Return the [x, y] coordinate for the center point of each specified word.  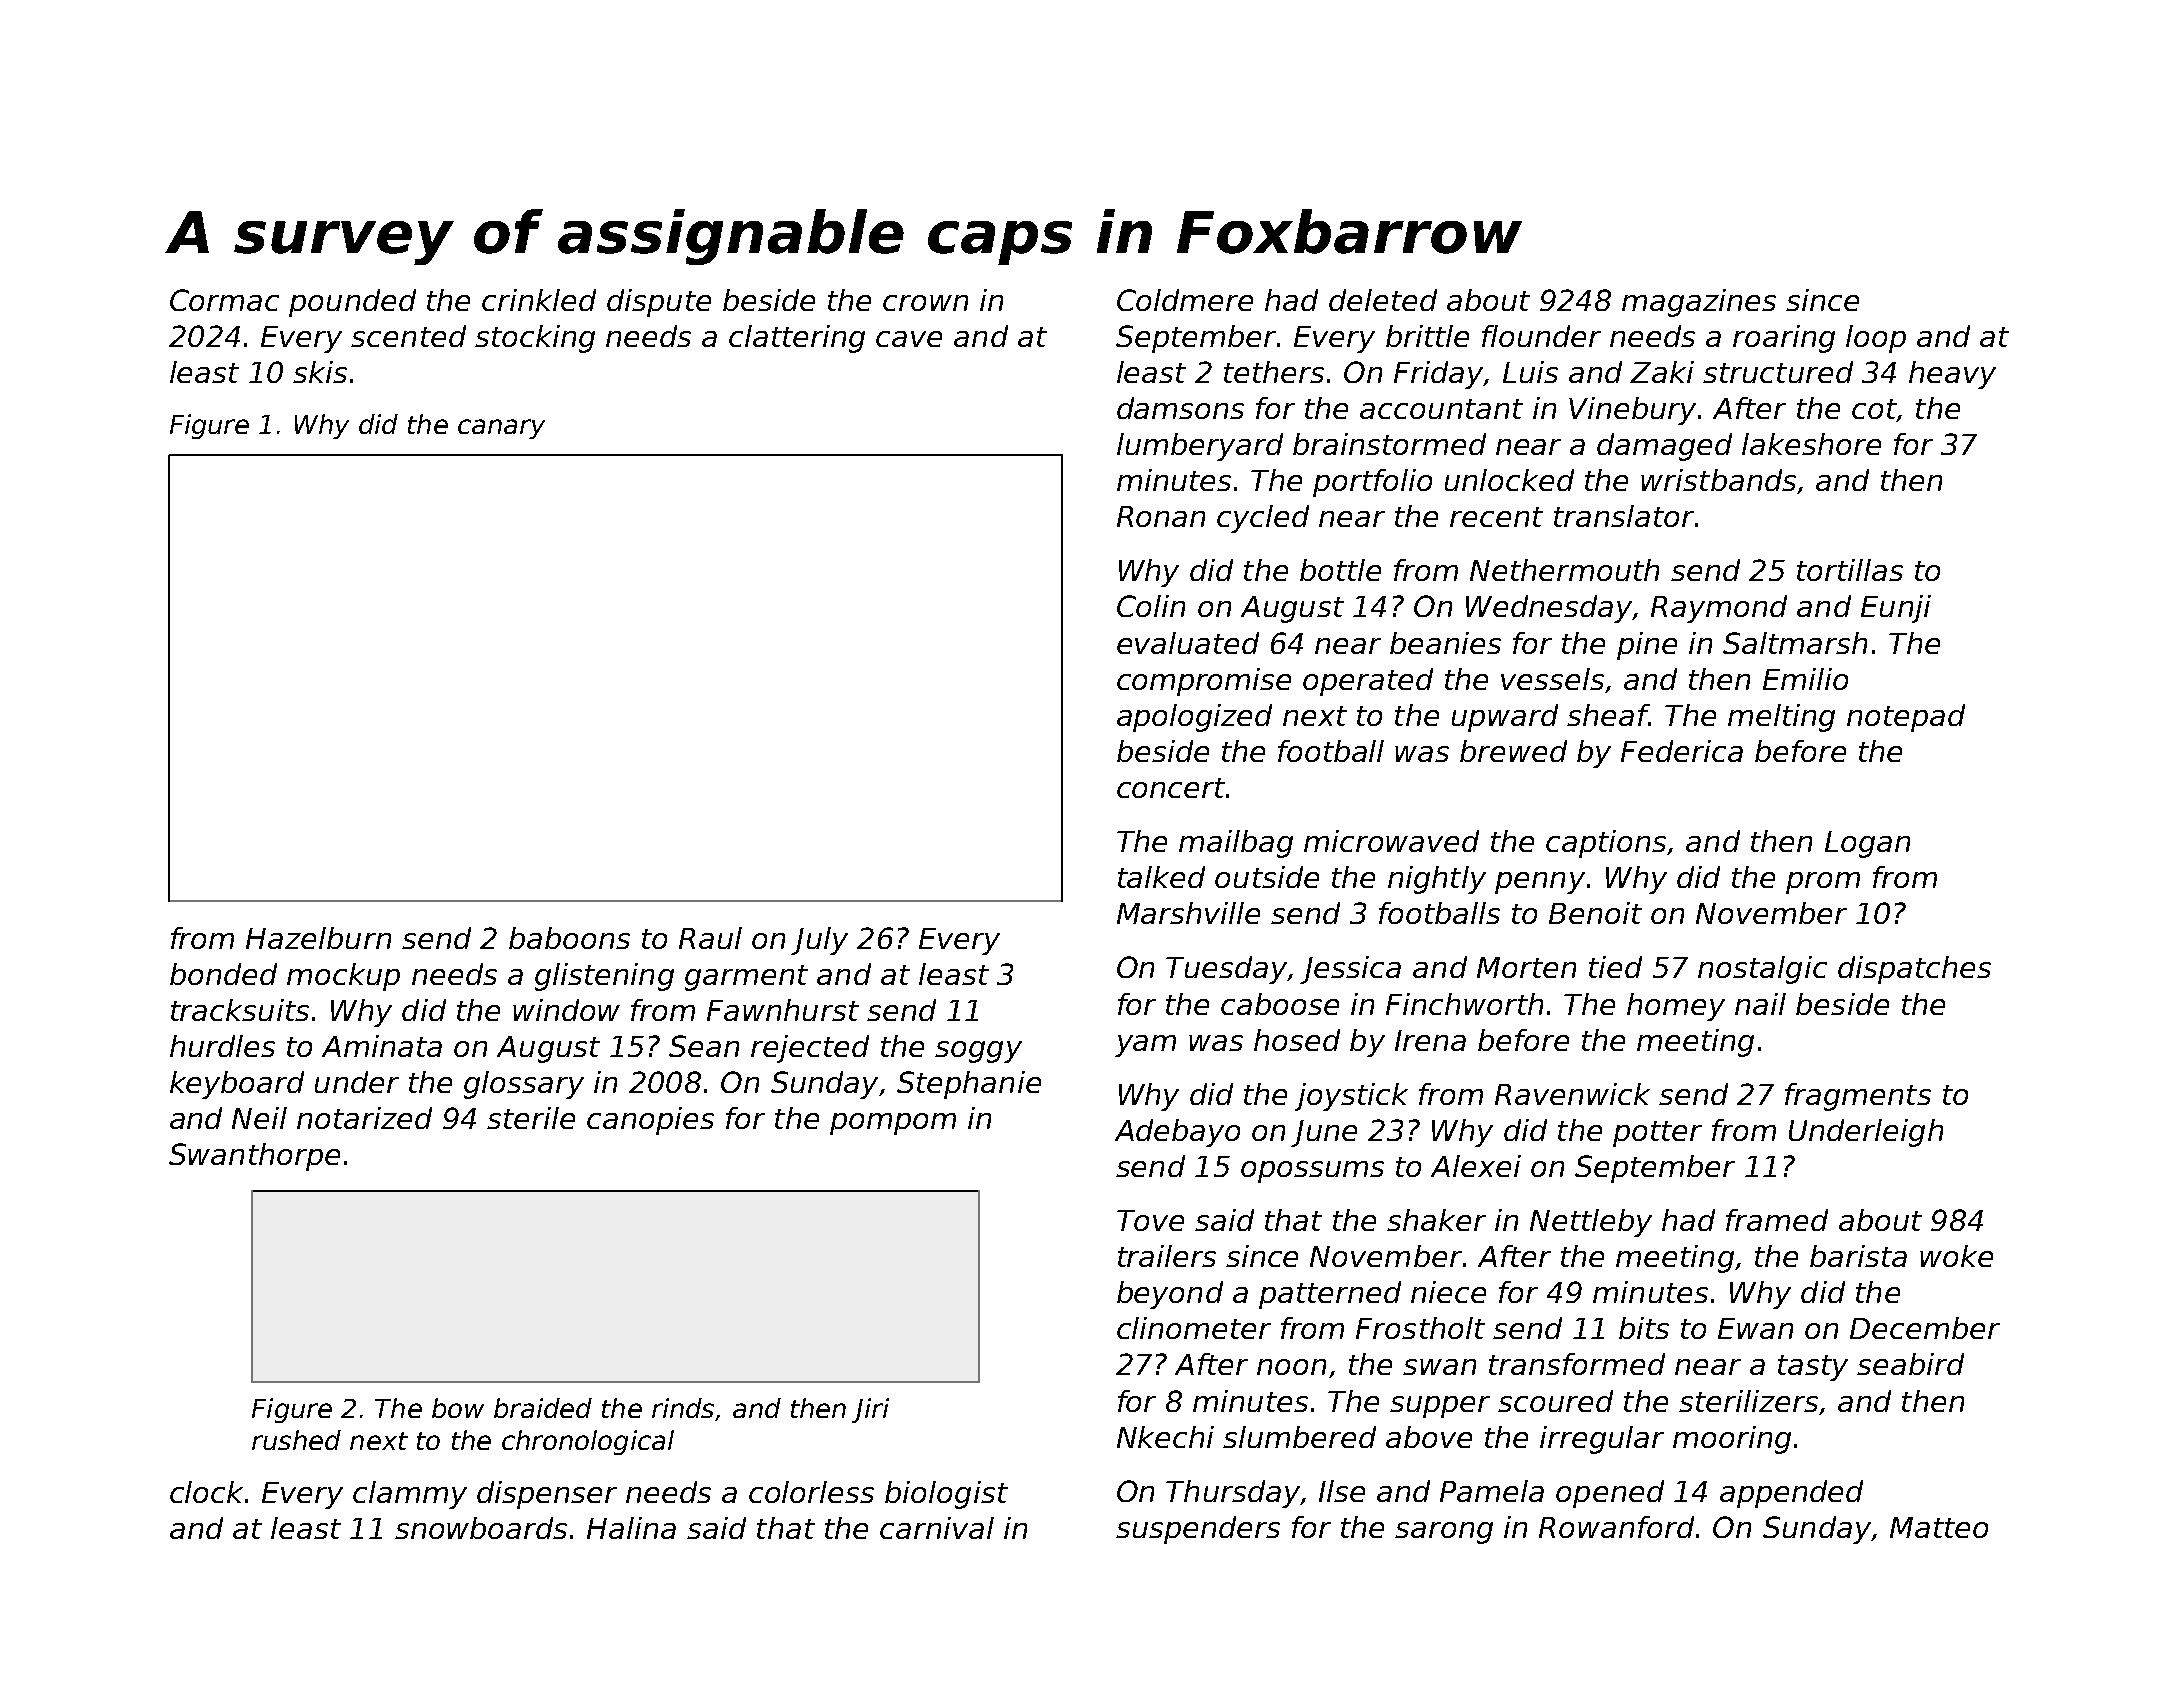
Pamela [1492, 1491]
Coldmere [1185, 300]
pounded [352, 303]
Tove [1150, 1220]
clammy [410, 1495]
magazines [1699, 303]
